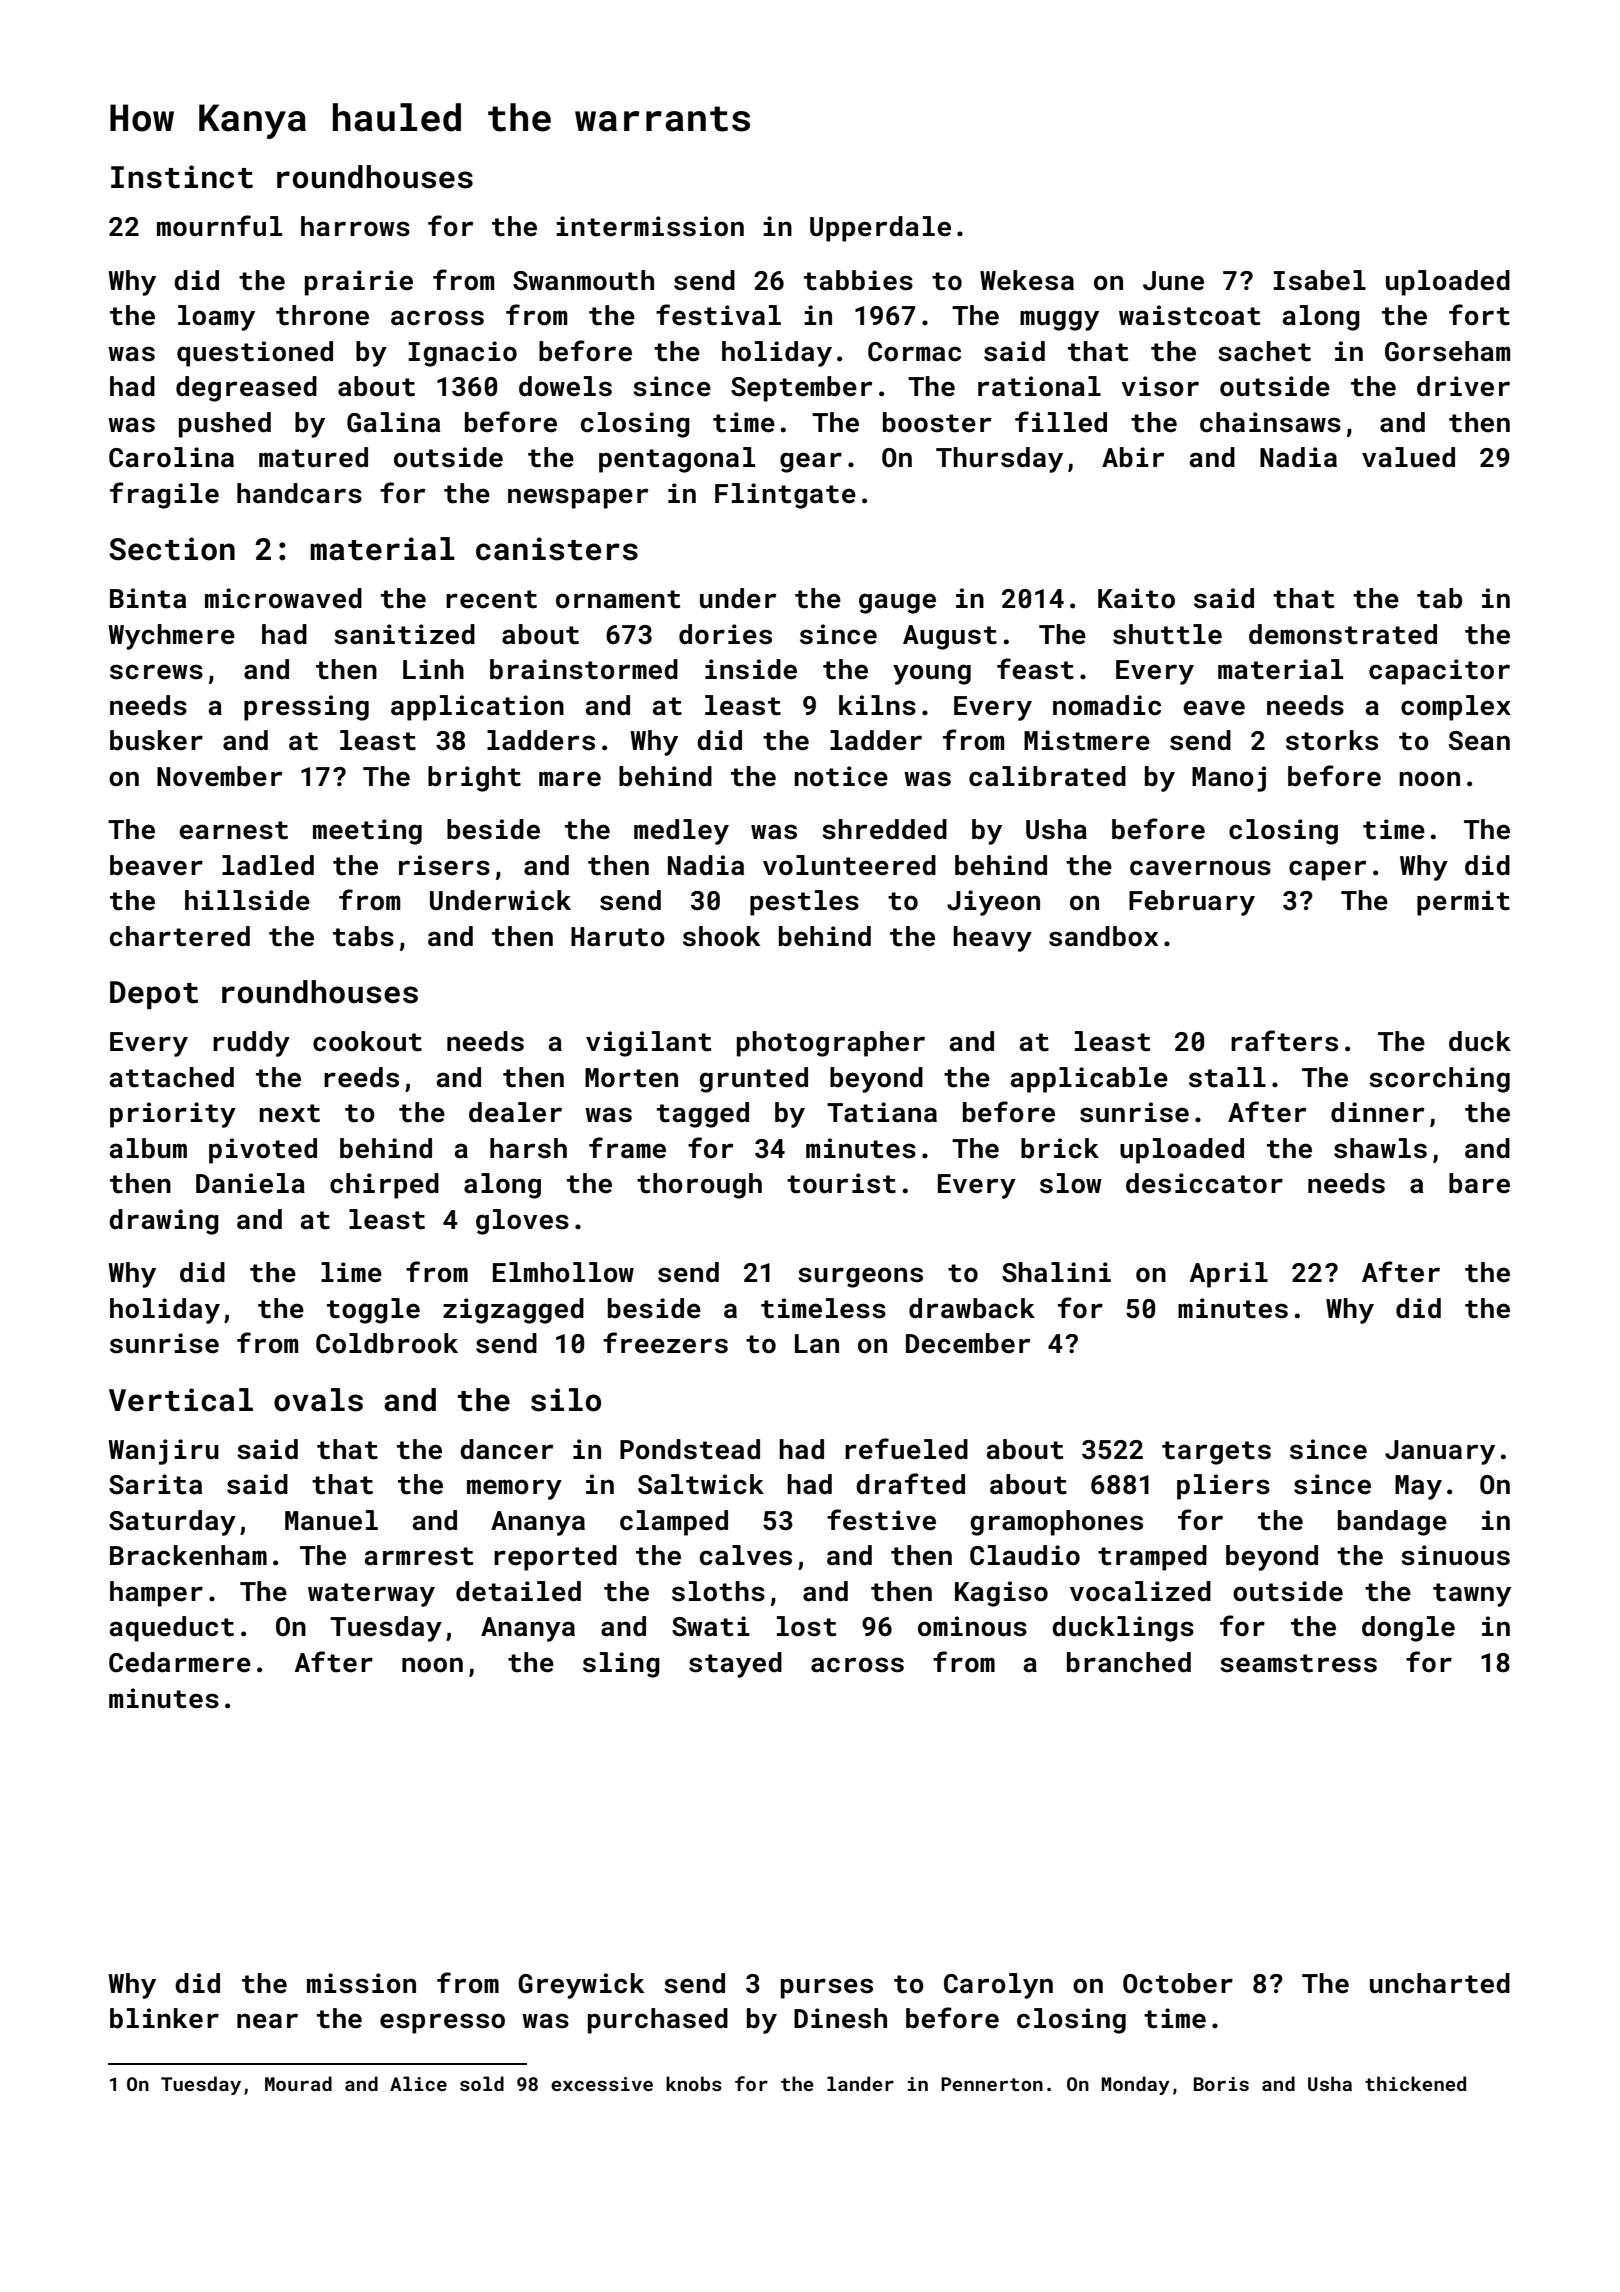 The width and height of the image is (1620, 2292). I want to click on visor, so click(1160, 386).
